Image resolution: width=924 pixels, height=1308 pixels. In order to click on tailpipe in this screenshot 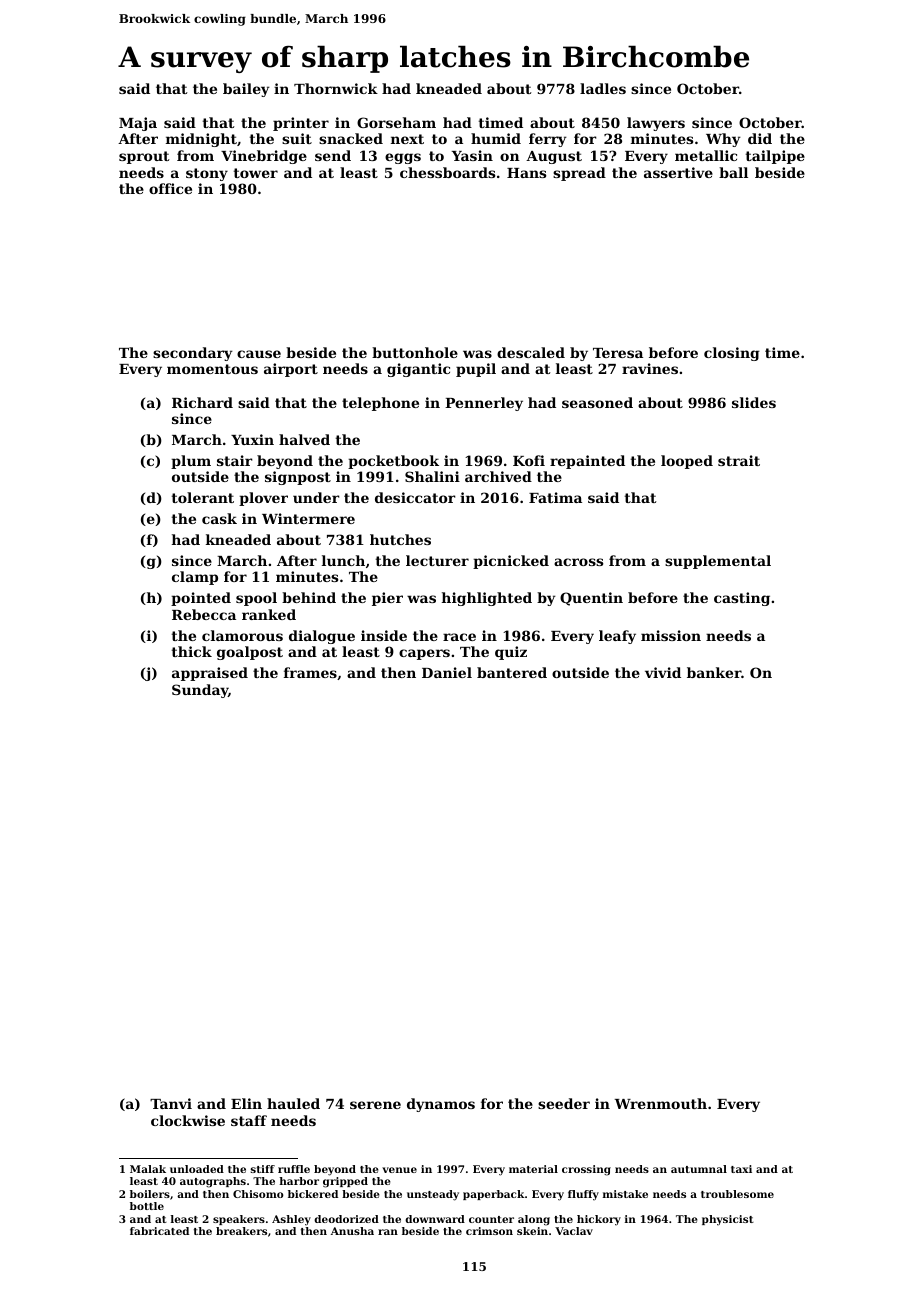, I will do `click(775, 157)`.
